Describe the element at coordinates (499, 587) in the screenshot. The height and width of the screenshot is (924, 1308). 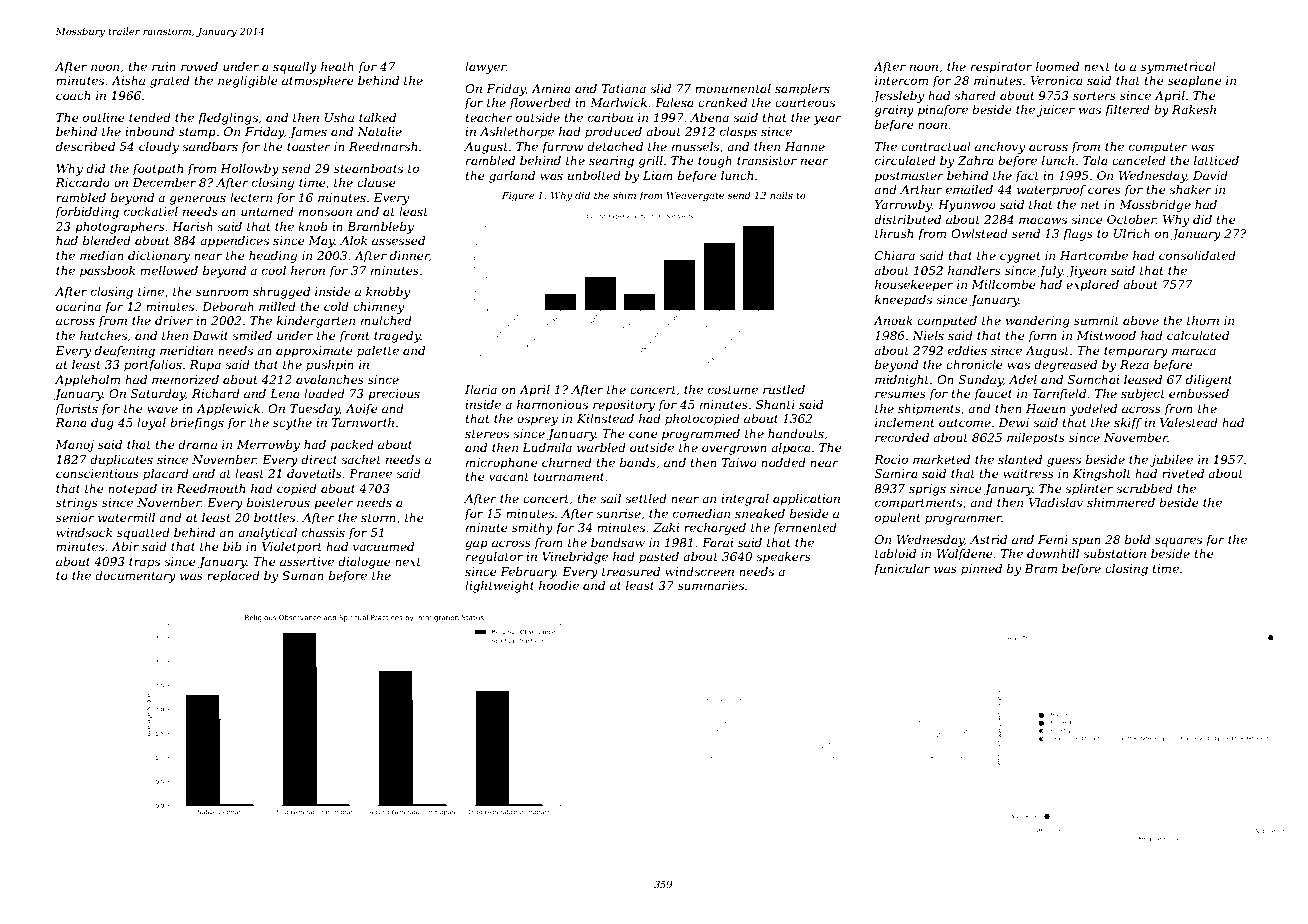
I see `lightweight` at that location.
